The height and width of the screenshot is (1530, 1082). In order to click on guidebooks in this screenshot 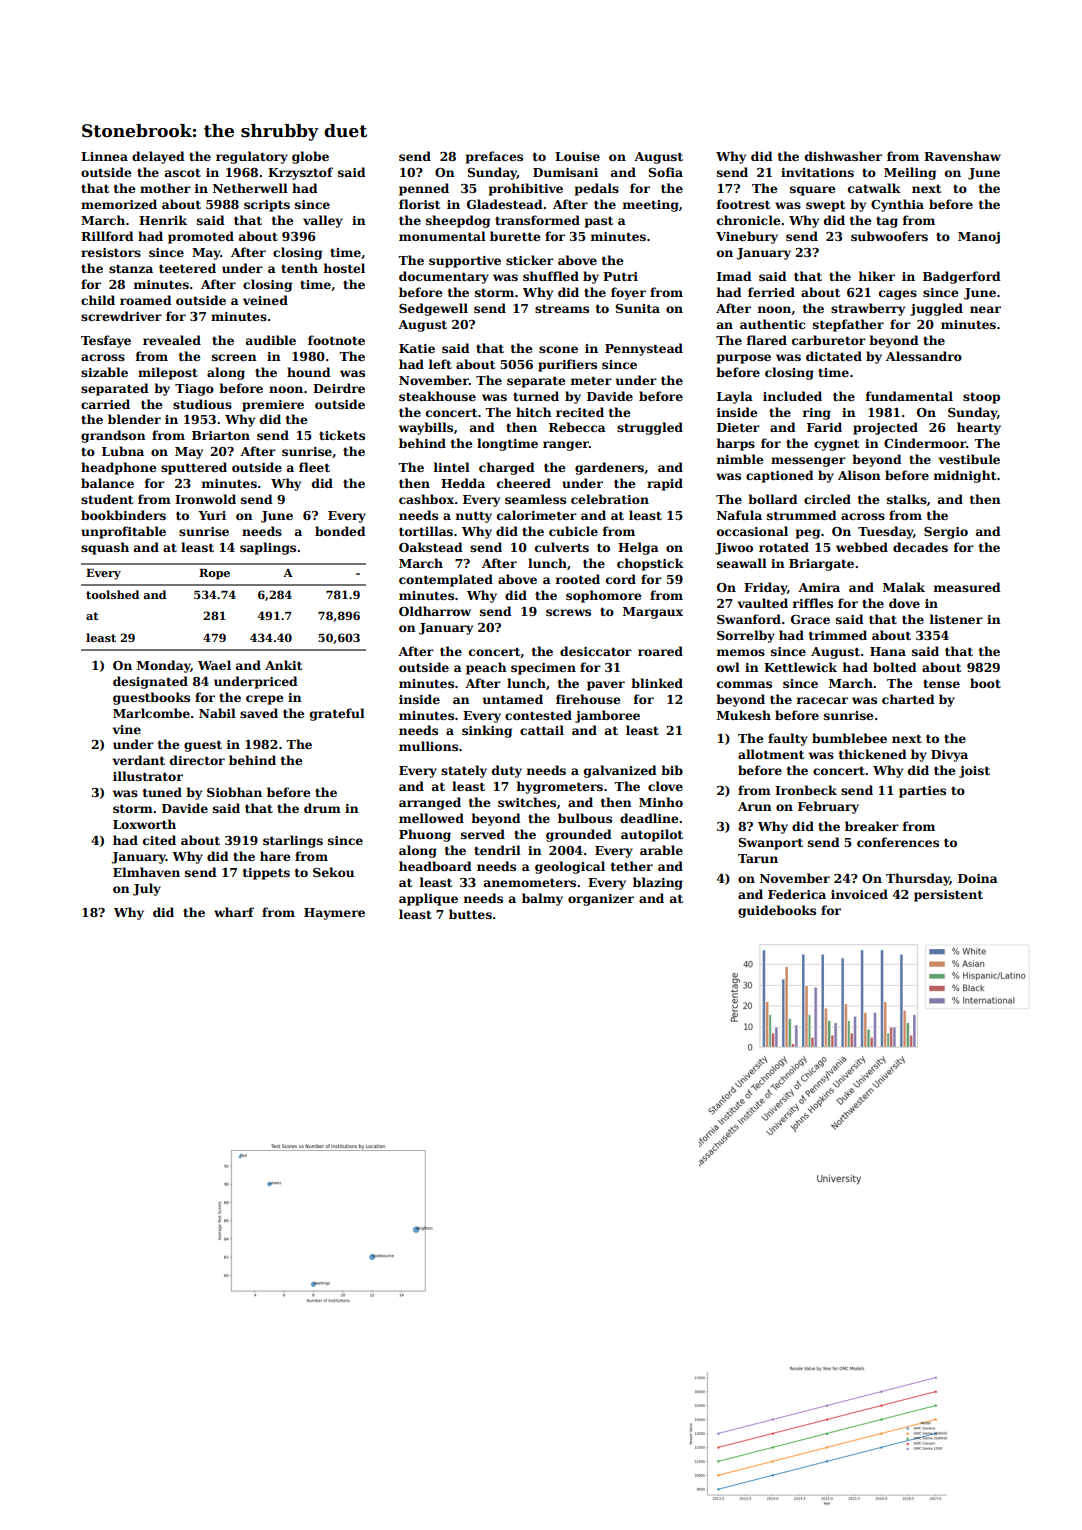, I will do `click(777, 911)`.
